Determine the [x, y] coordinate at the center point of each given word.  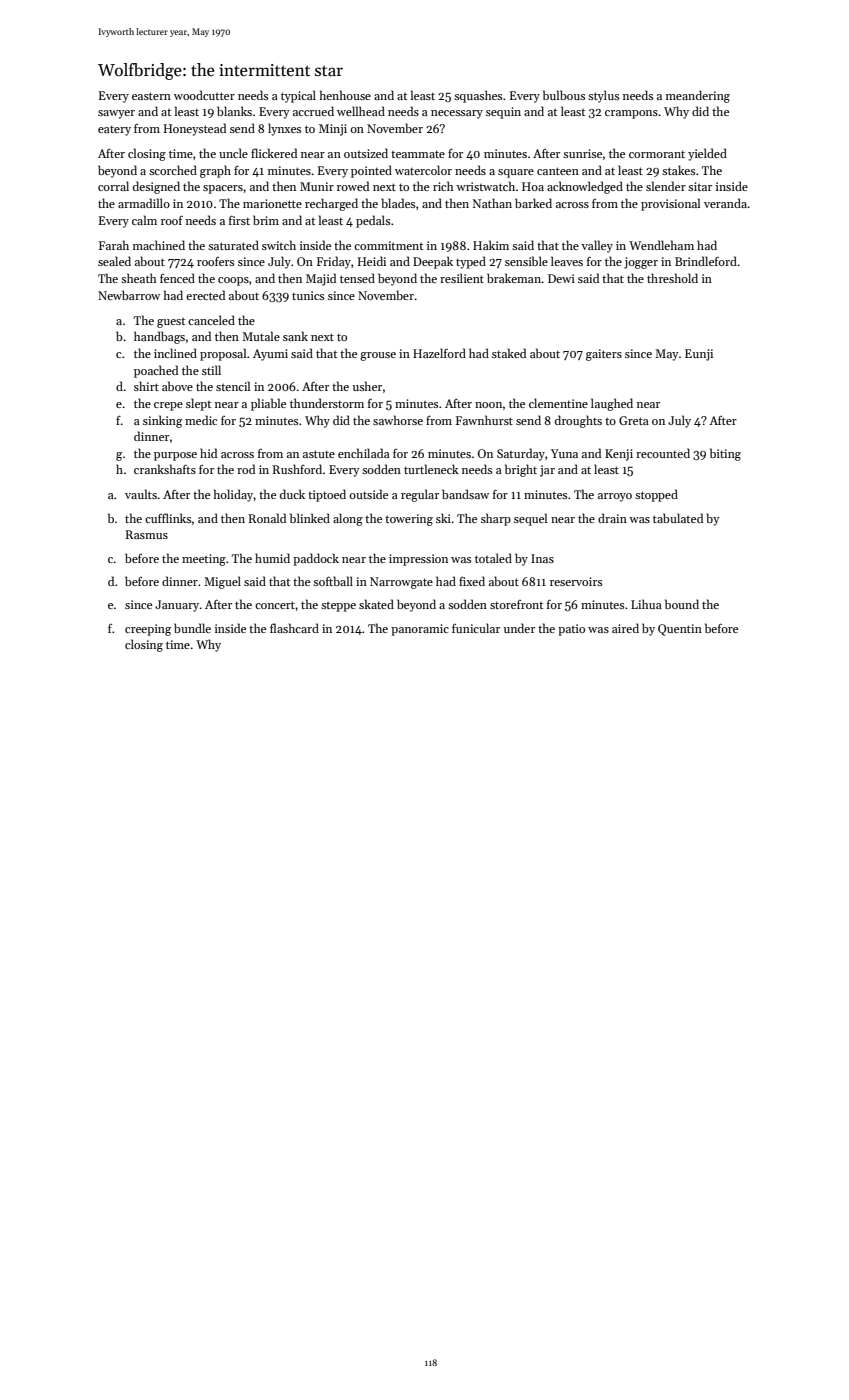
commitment [388, 245]
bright [521, 470]
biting [725, 454]
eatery [114, 131]
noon [489, 405]
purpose [175, 456]
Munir [317, 186]
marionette [272, 203]
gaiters [604, 355]
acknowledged [585, 187]
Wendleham [661, 245]
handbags [159, 337]
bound [682, 604]
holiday [234, 495]
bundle [192, 628]
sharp [496, 519]
